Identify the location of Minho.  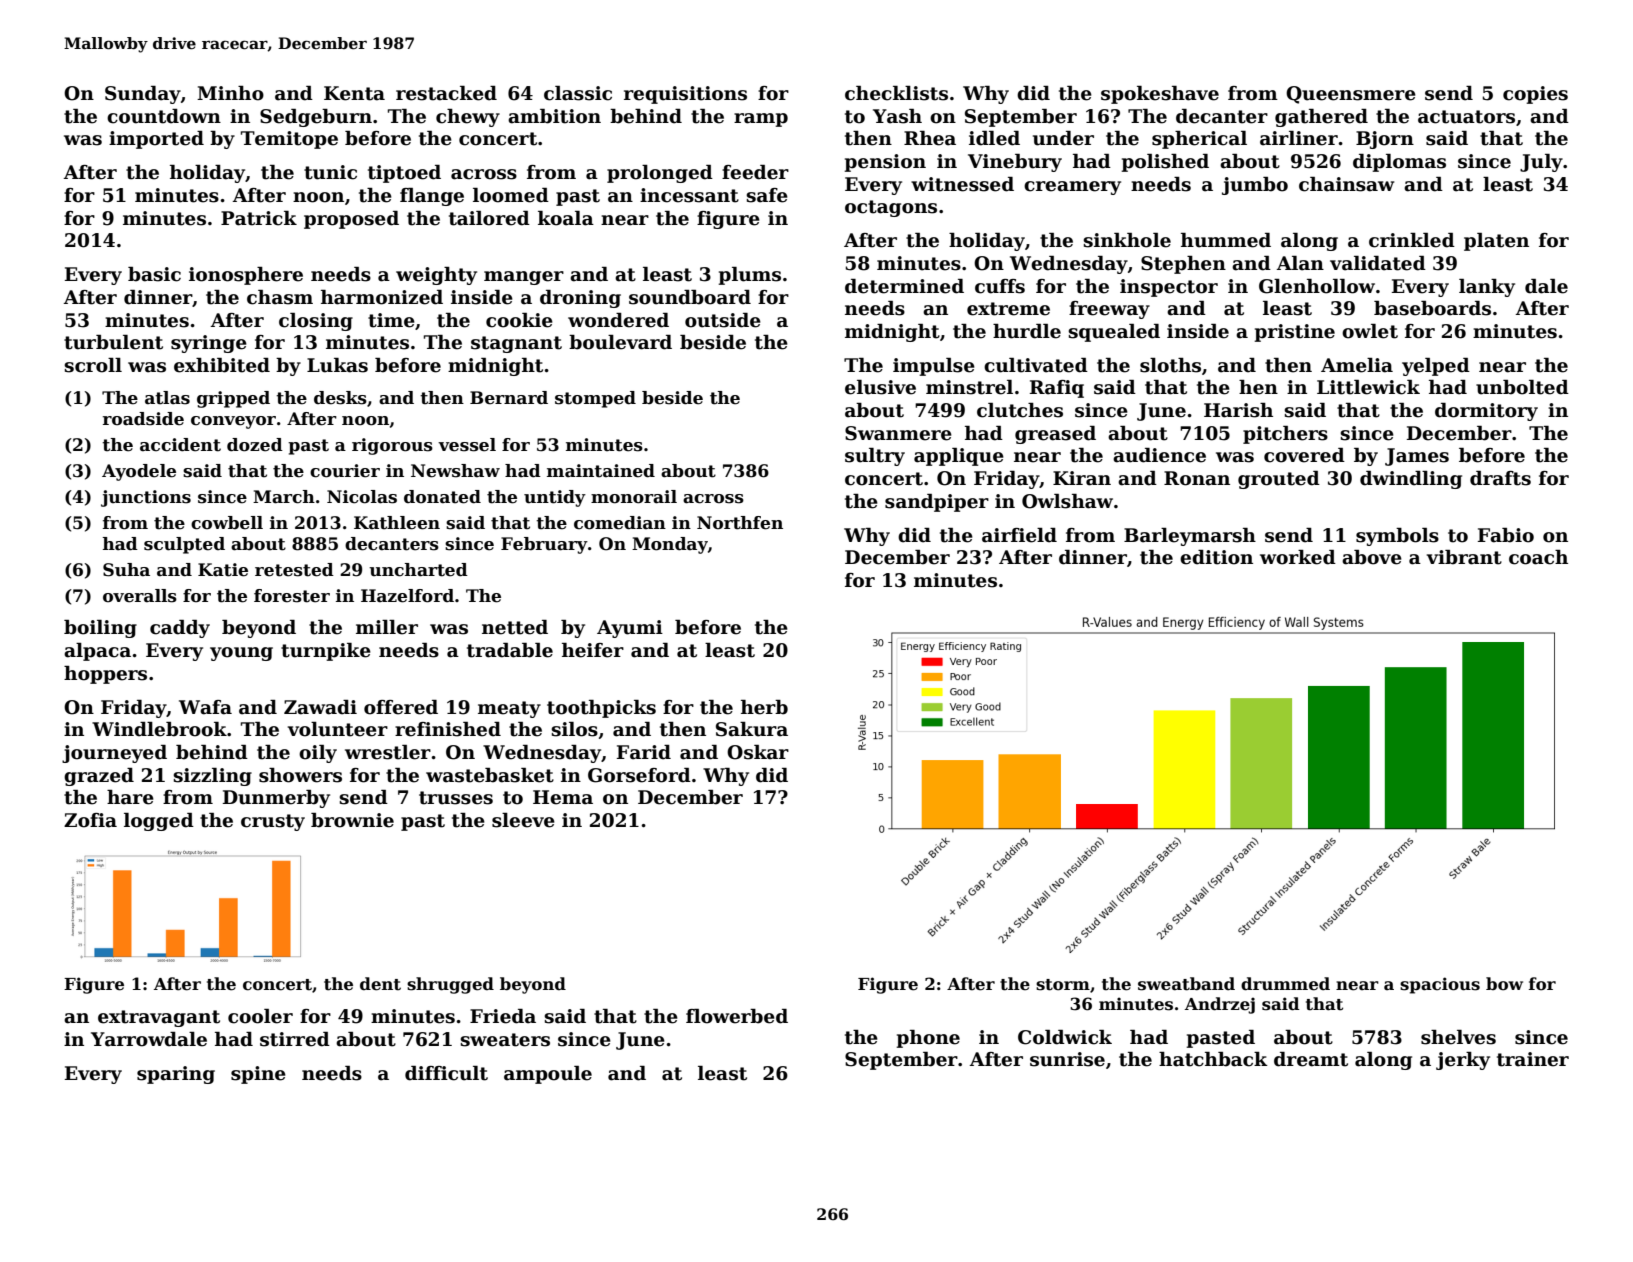
(230, 93).
